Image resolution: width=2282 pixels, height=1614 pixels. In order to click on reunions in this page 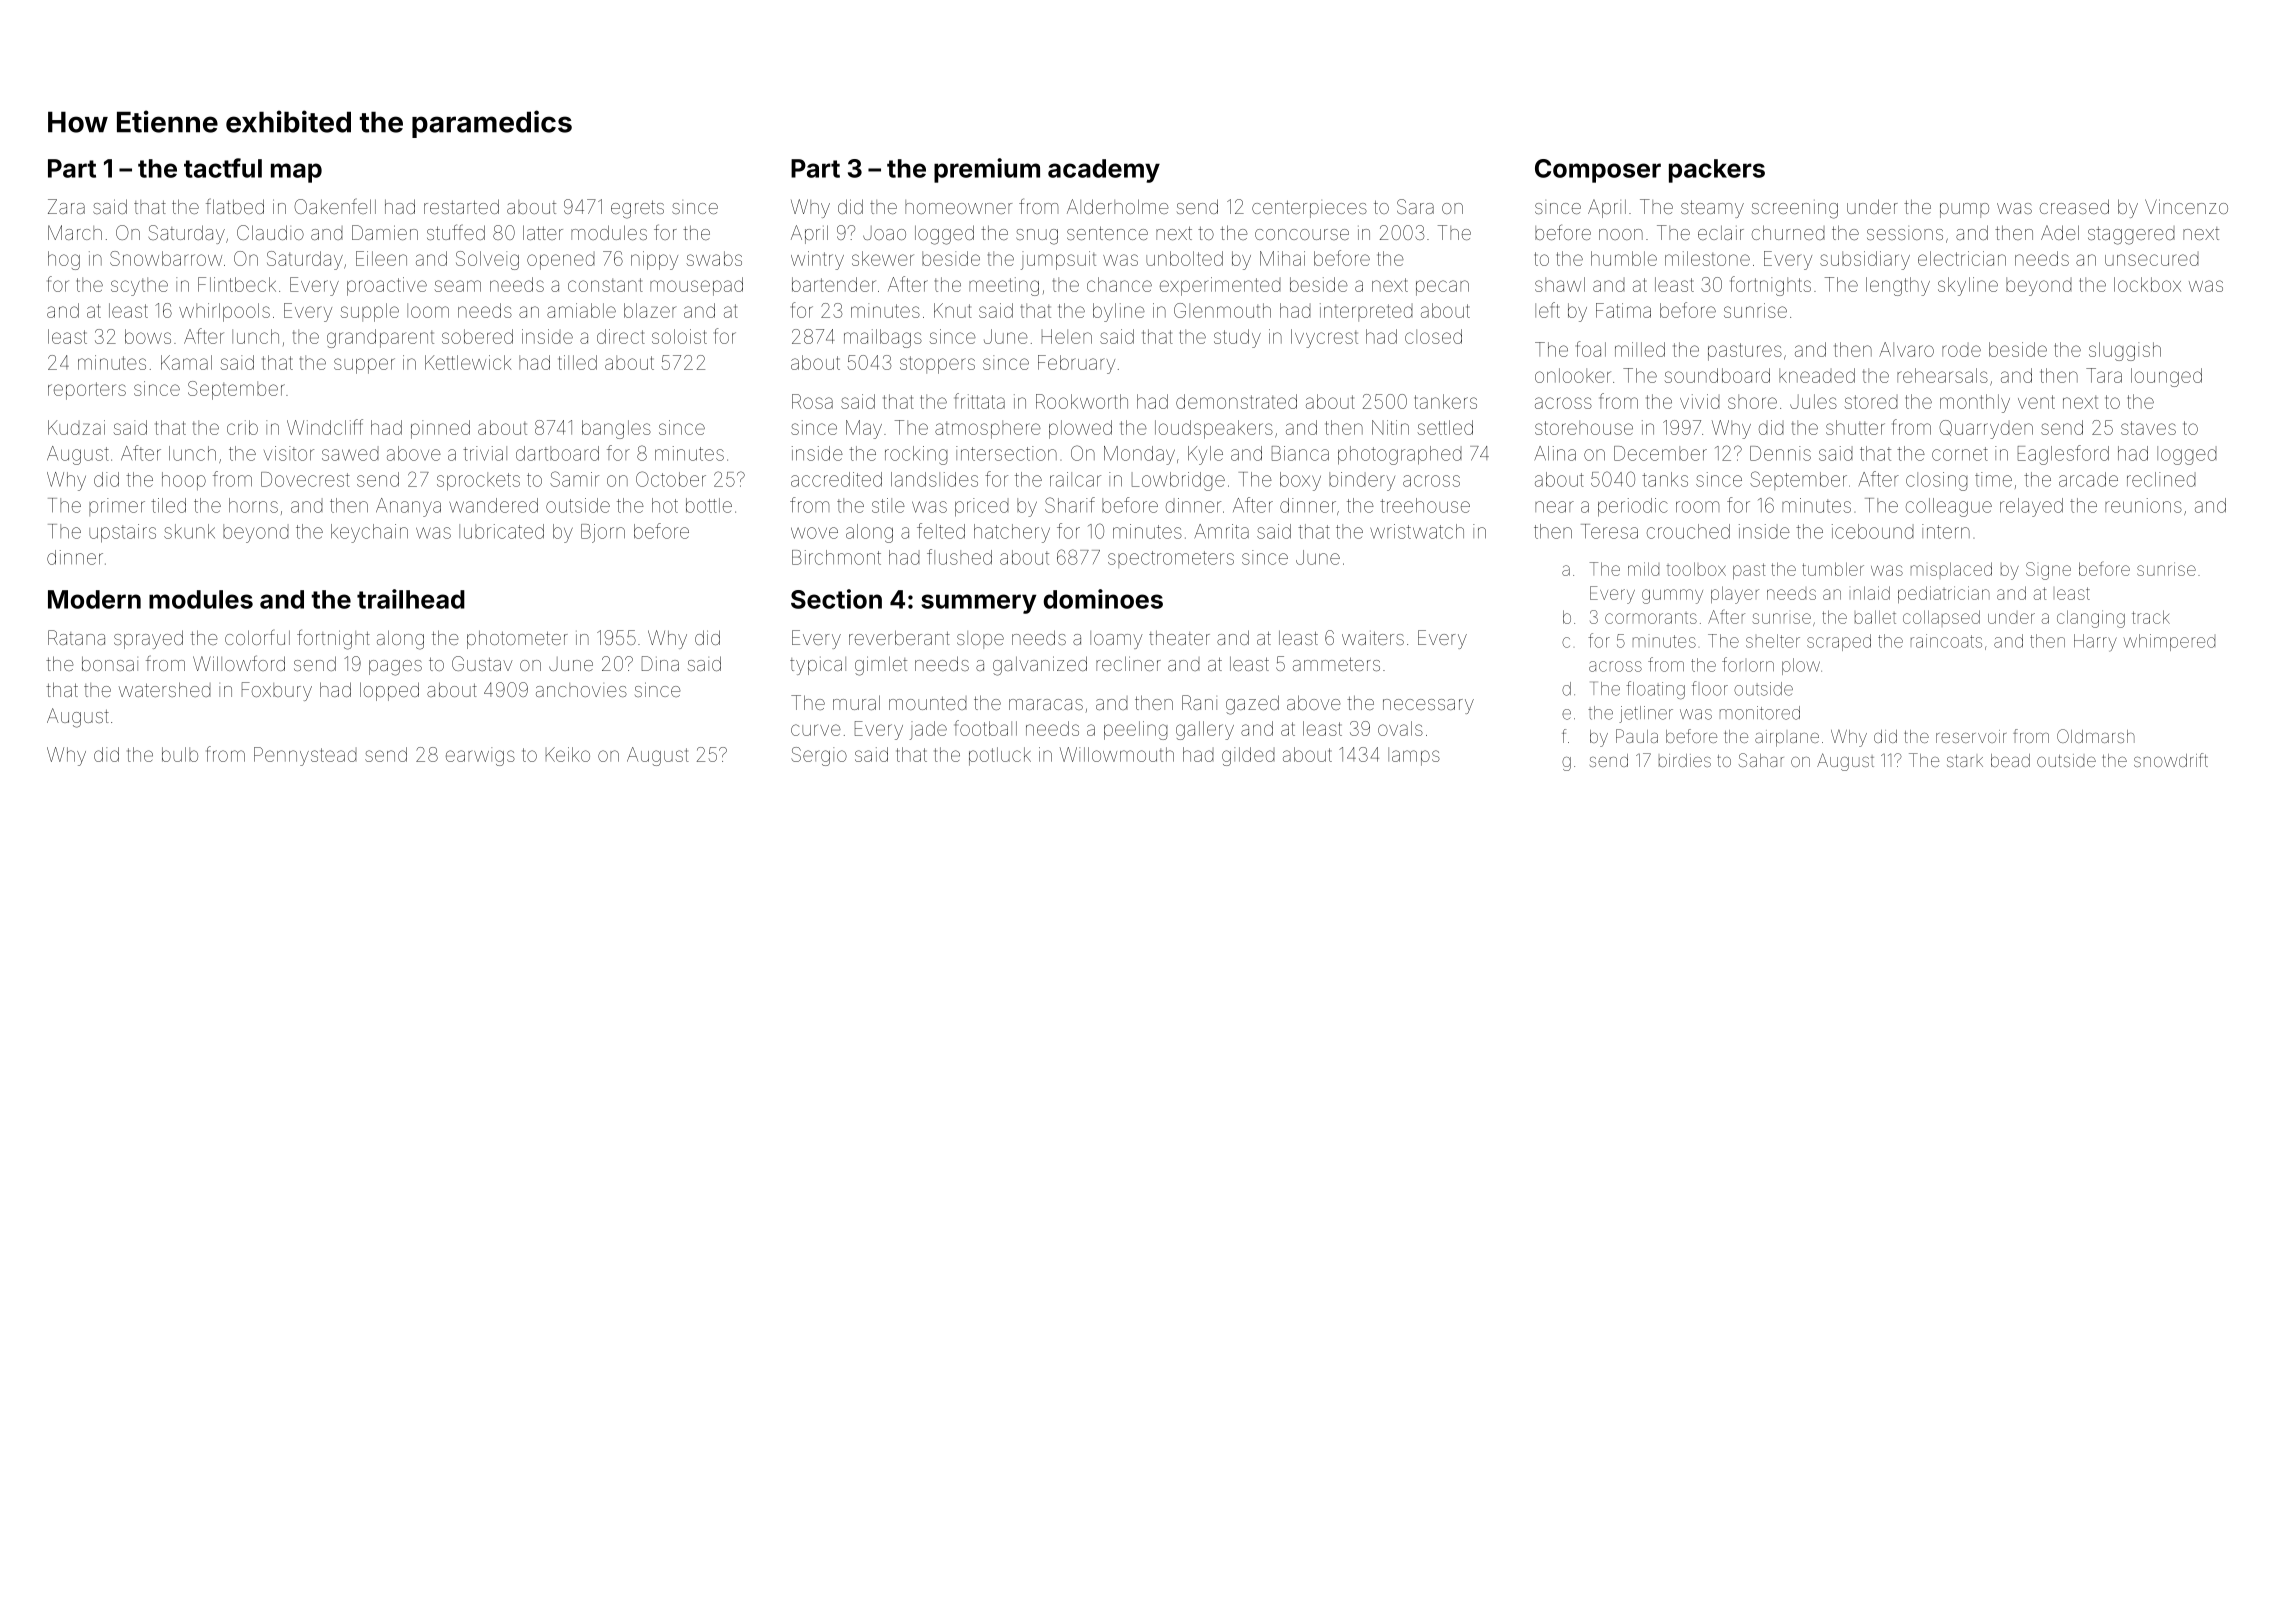, I will do `click(2143, 505)`.
